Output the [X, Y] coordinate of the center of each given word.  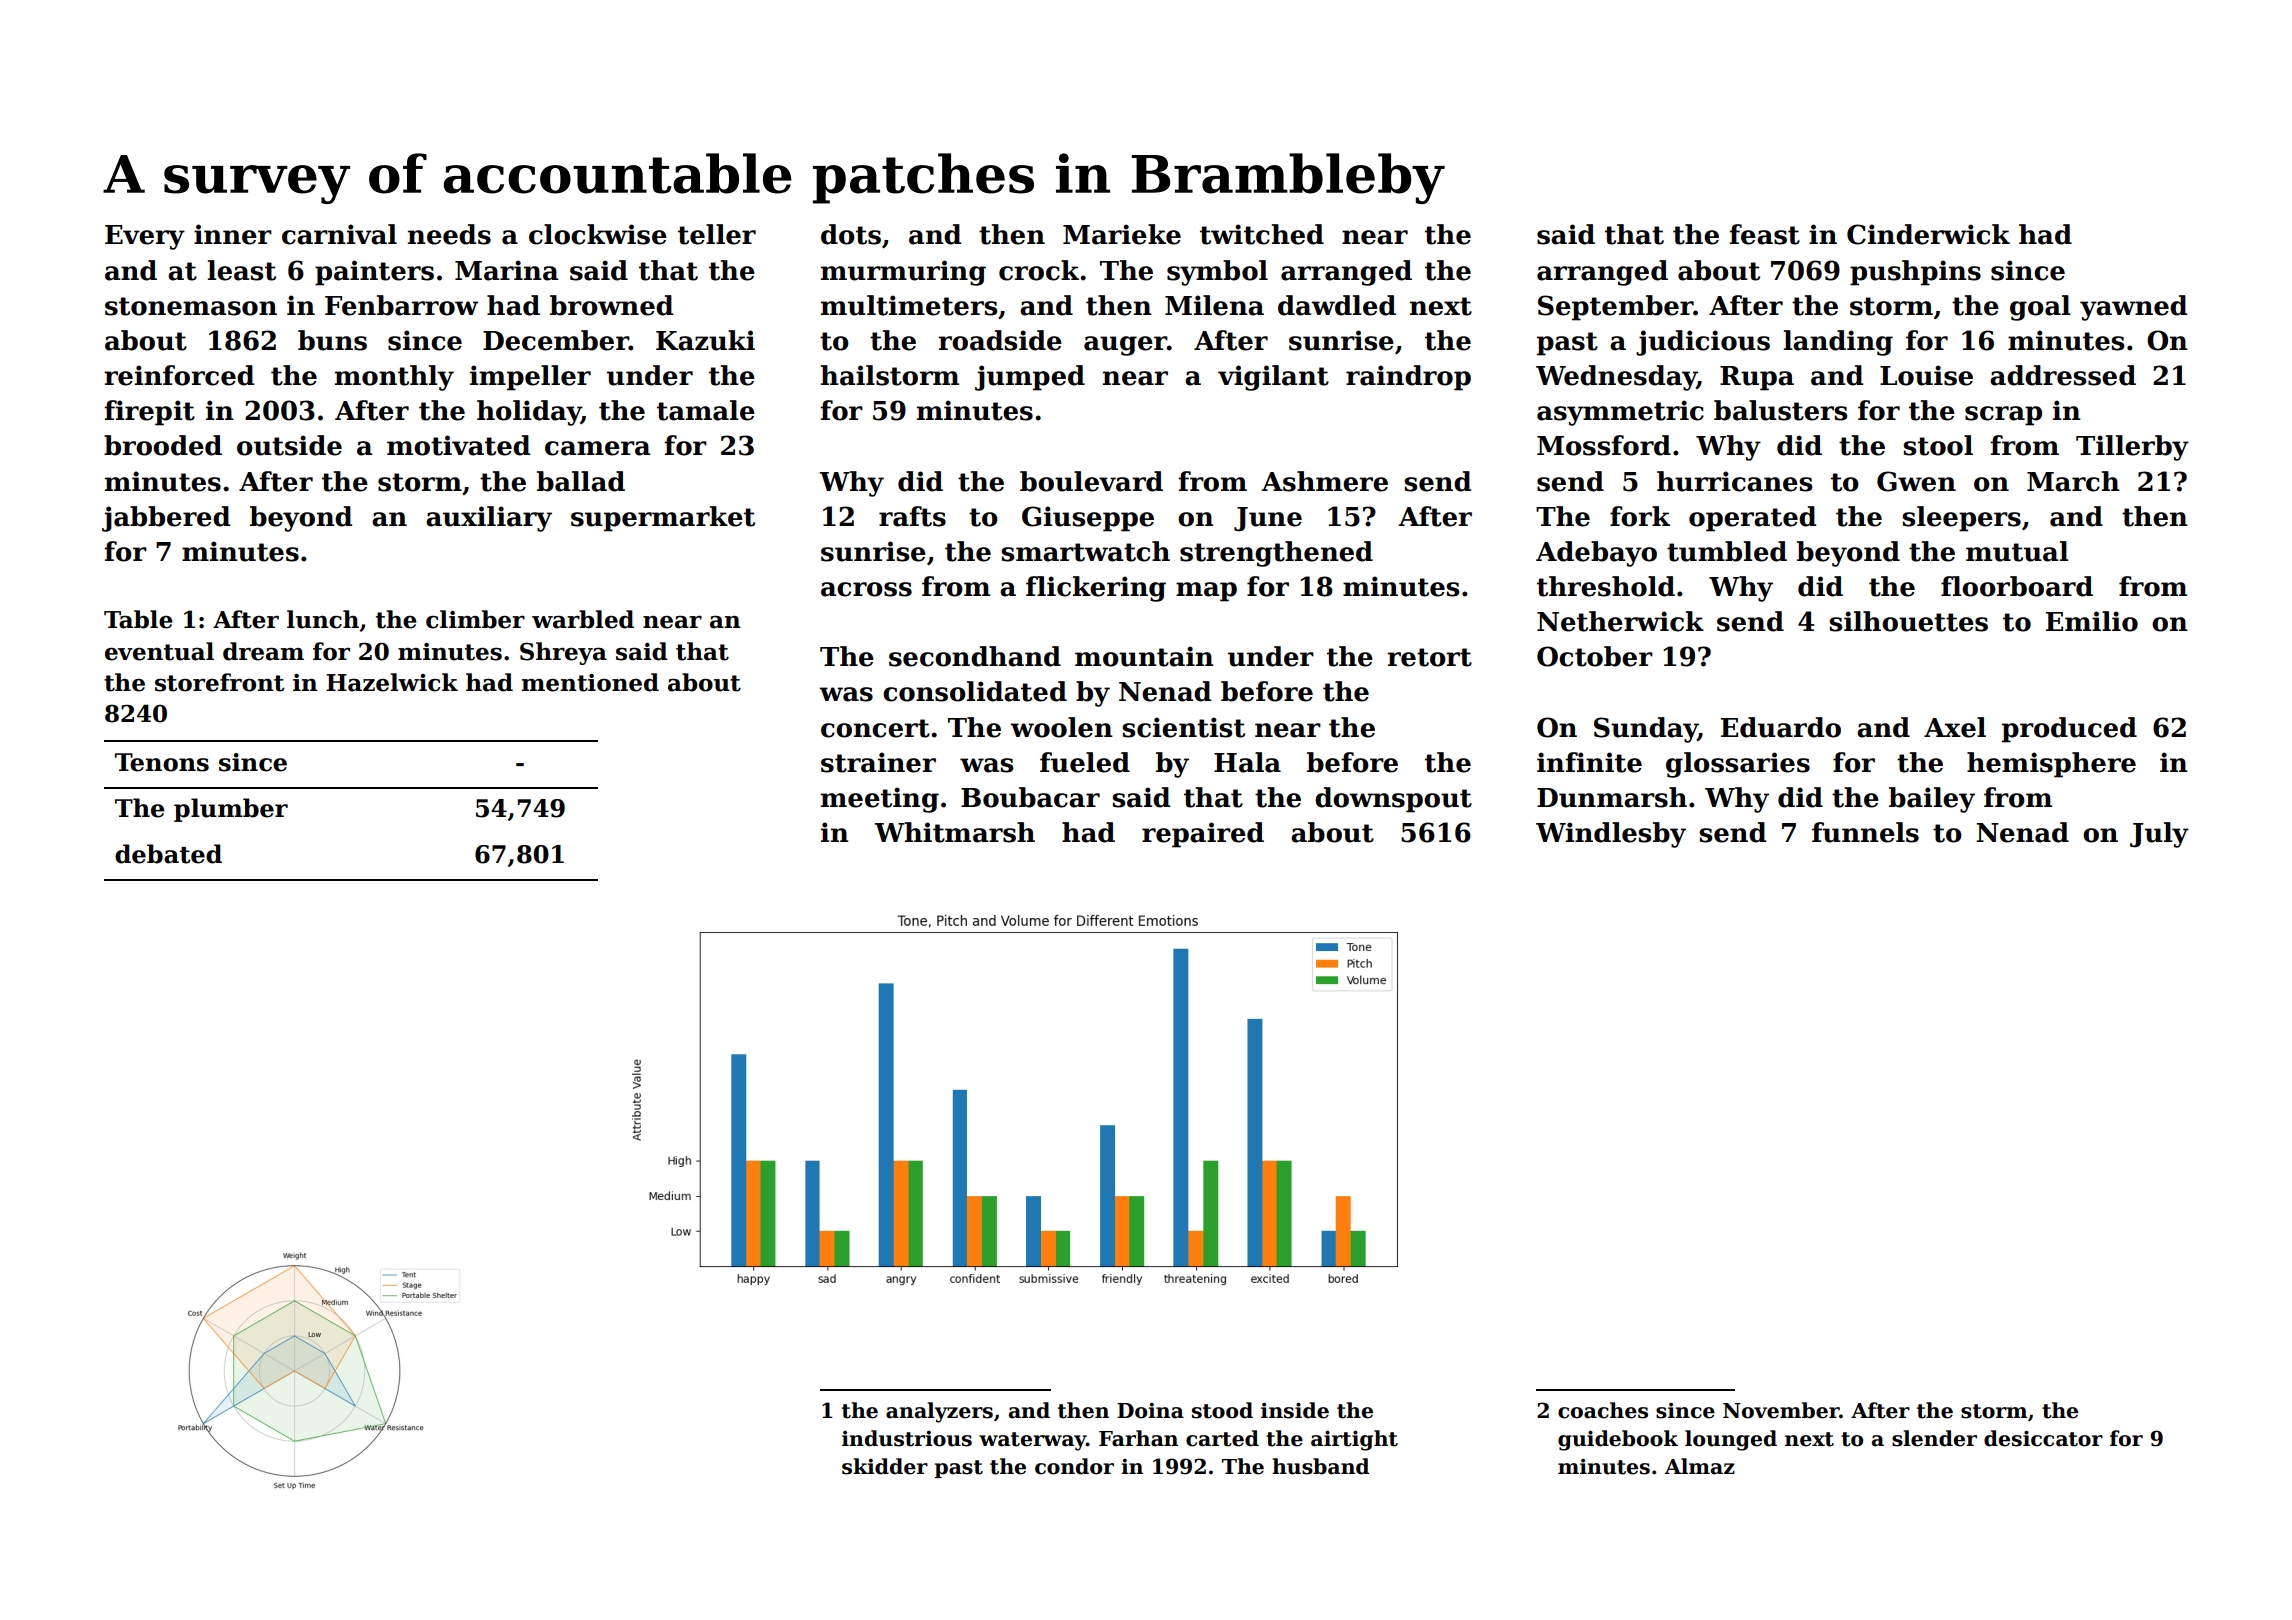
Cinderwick [1928, 234]
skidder [885, 1466]
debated [168, 854]
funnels [1865, 832]
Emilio [2092, 621]
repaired [1203, 835]
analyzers [939, 1412]
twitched [1262, 234]
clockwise [598, 234]
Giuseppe [1088, 519]
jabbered [166, 519]
